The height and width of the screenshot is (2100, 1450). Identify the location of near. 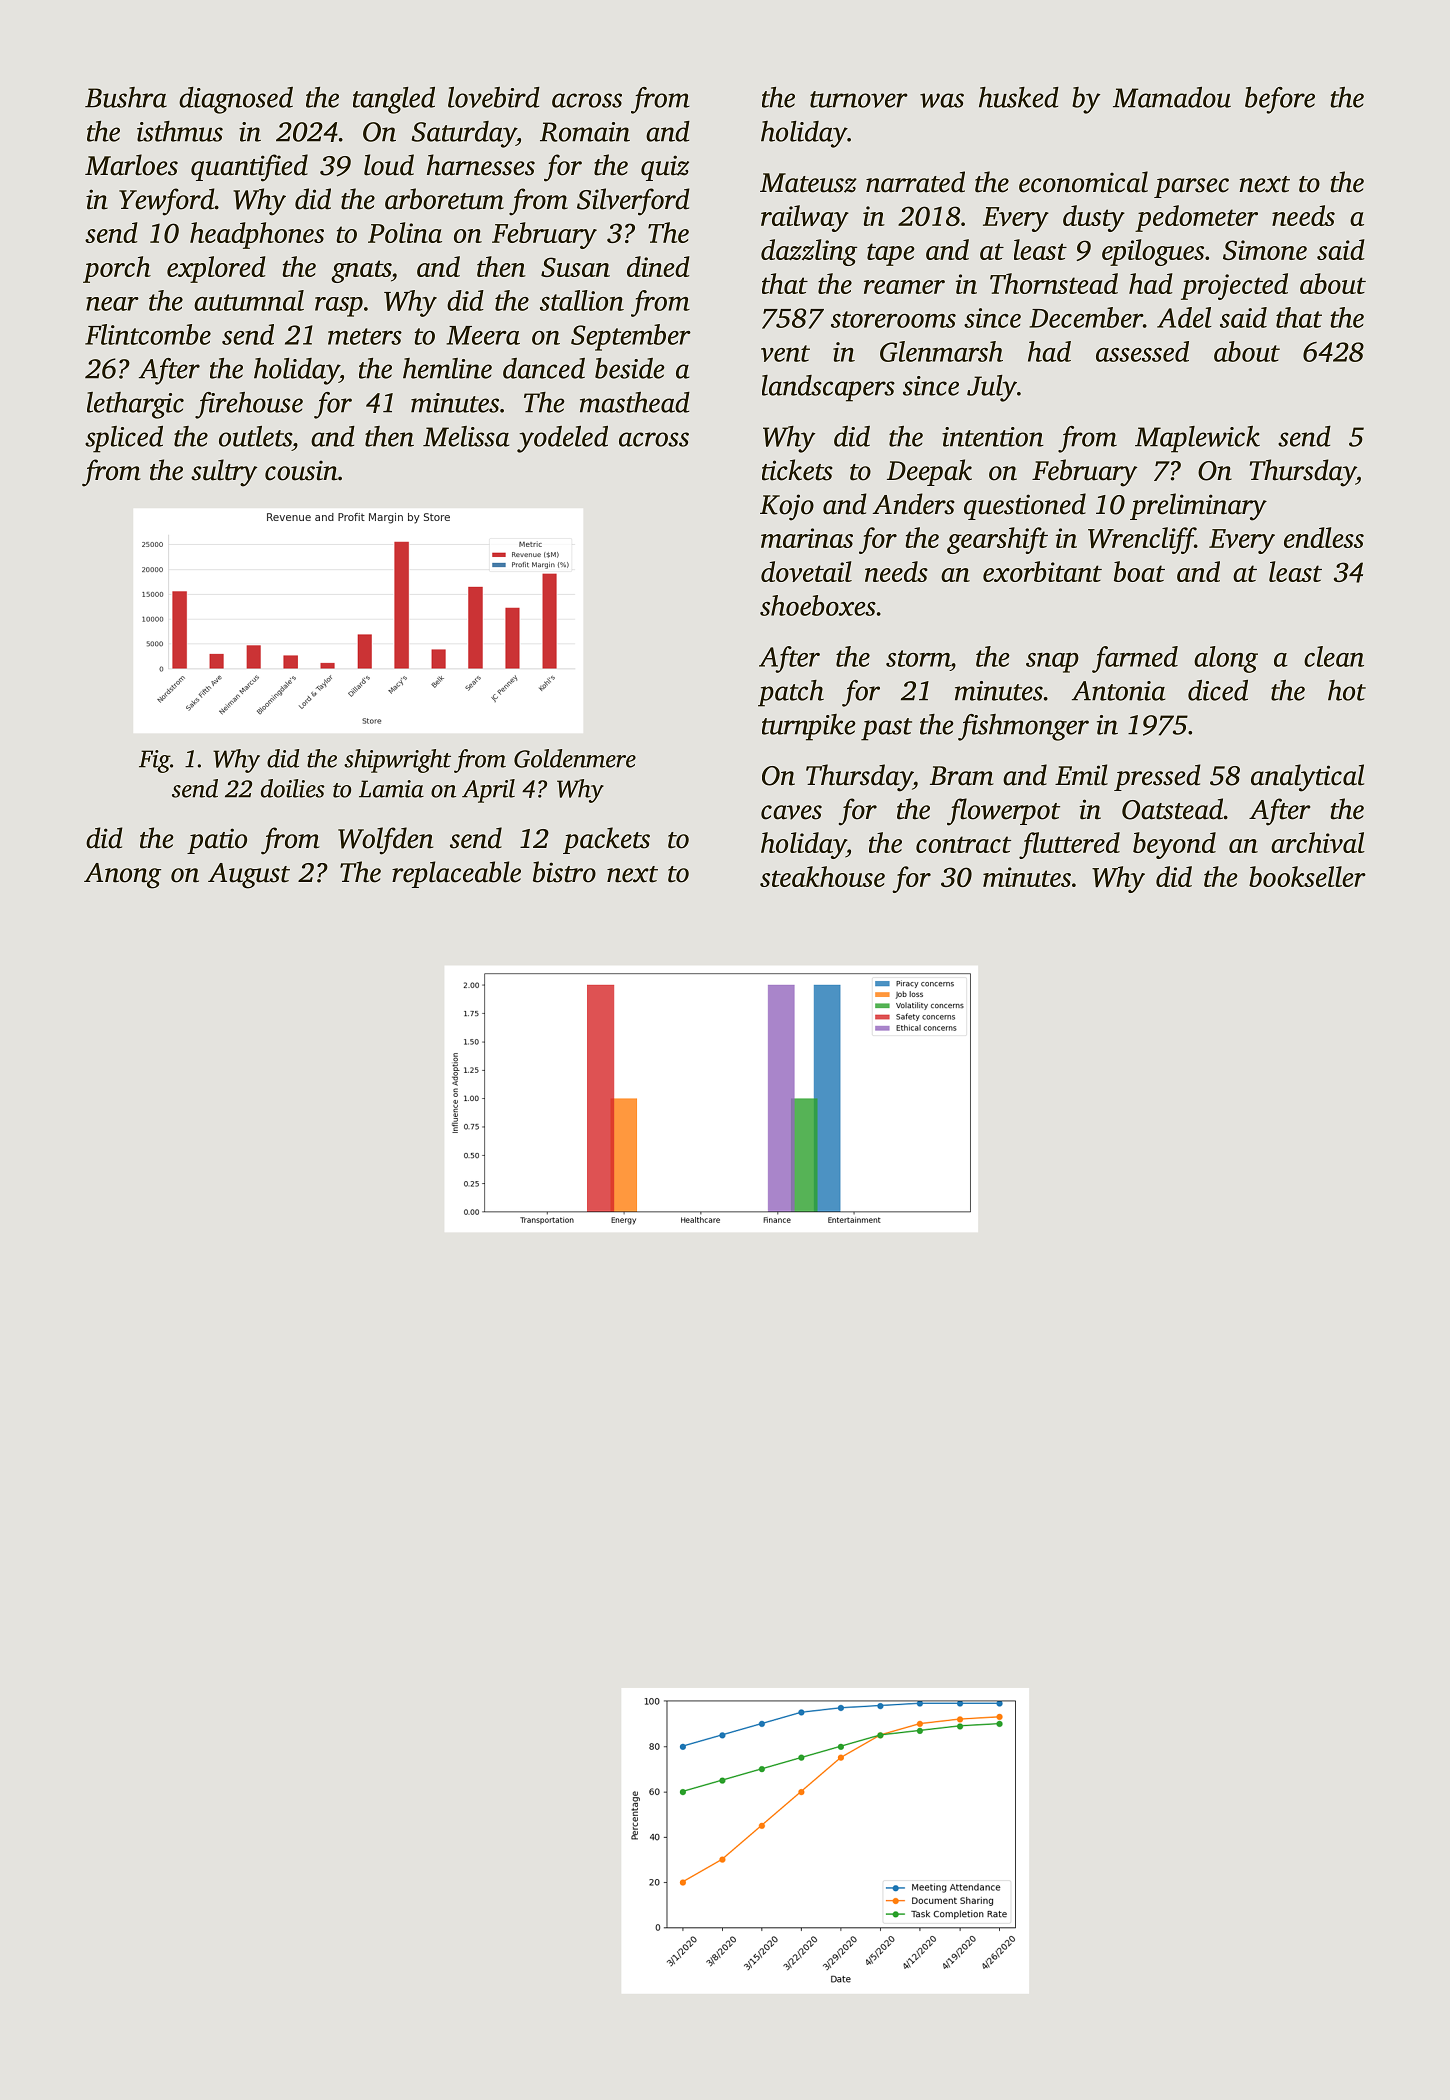
(112, 304).
